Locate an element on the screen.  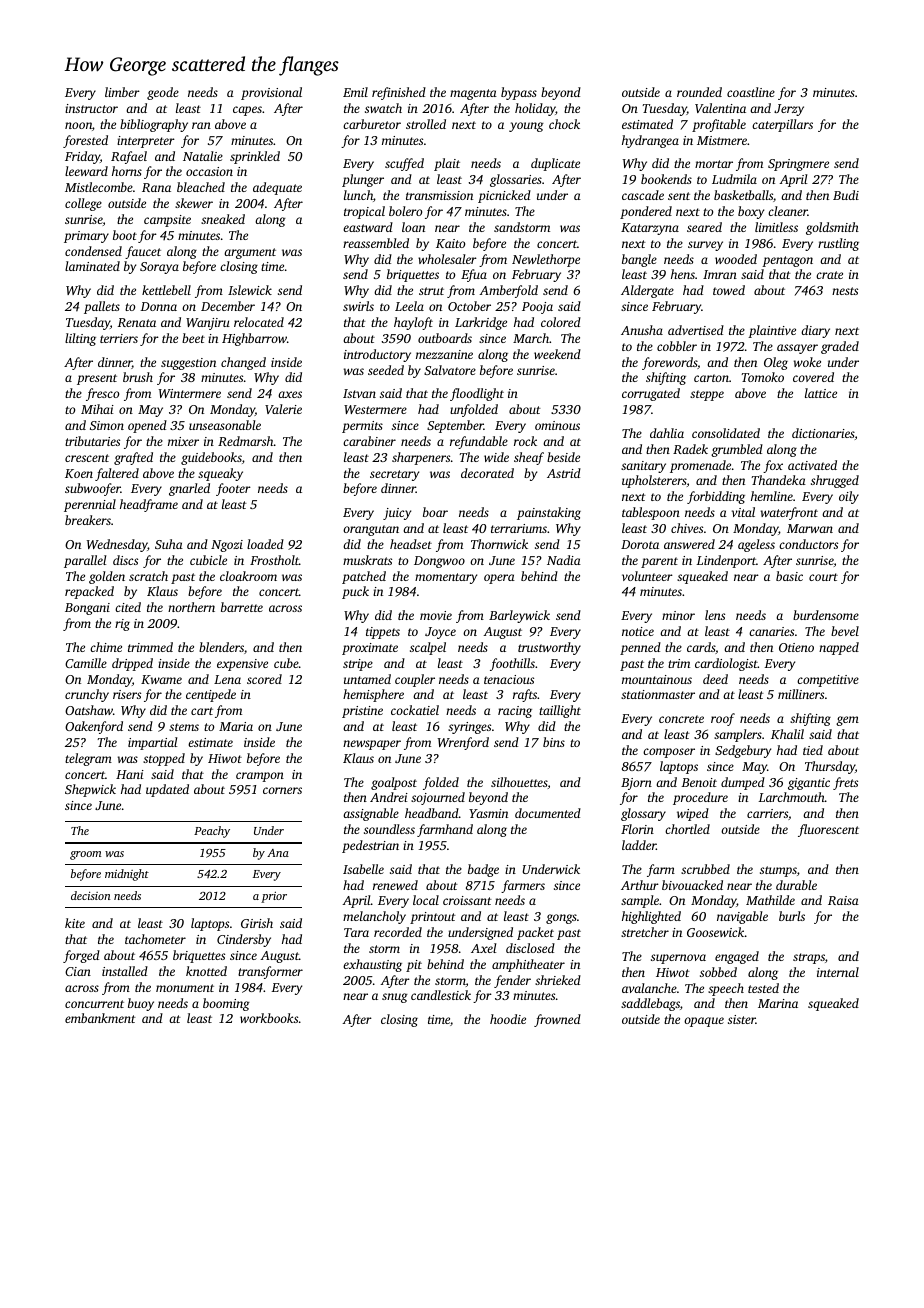
goalpost is located at coordinates (394, 783).
